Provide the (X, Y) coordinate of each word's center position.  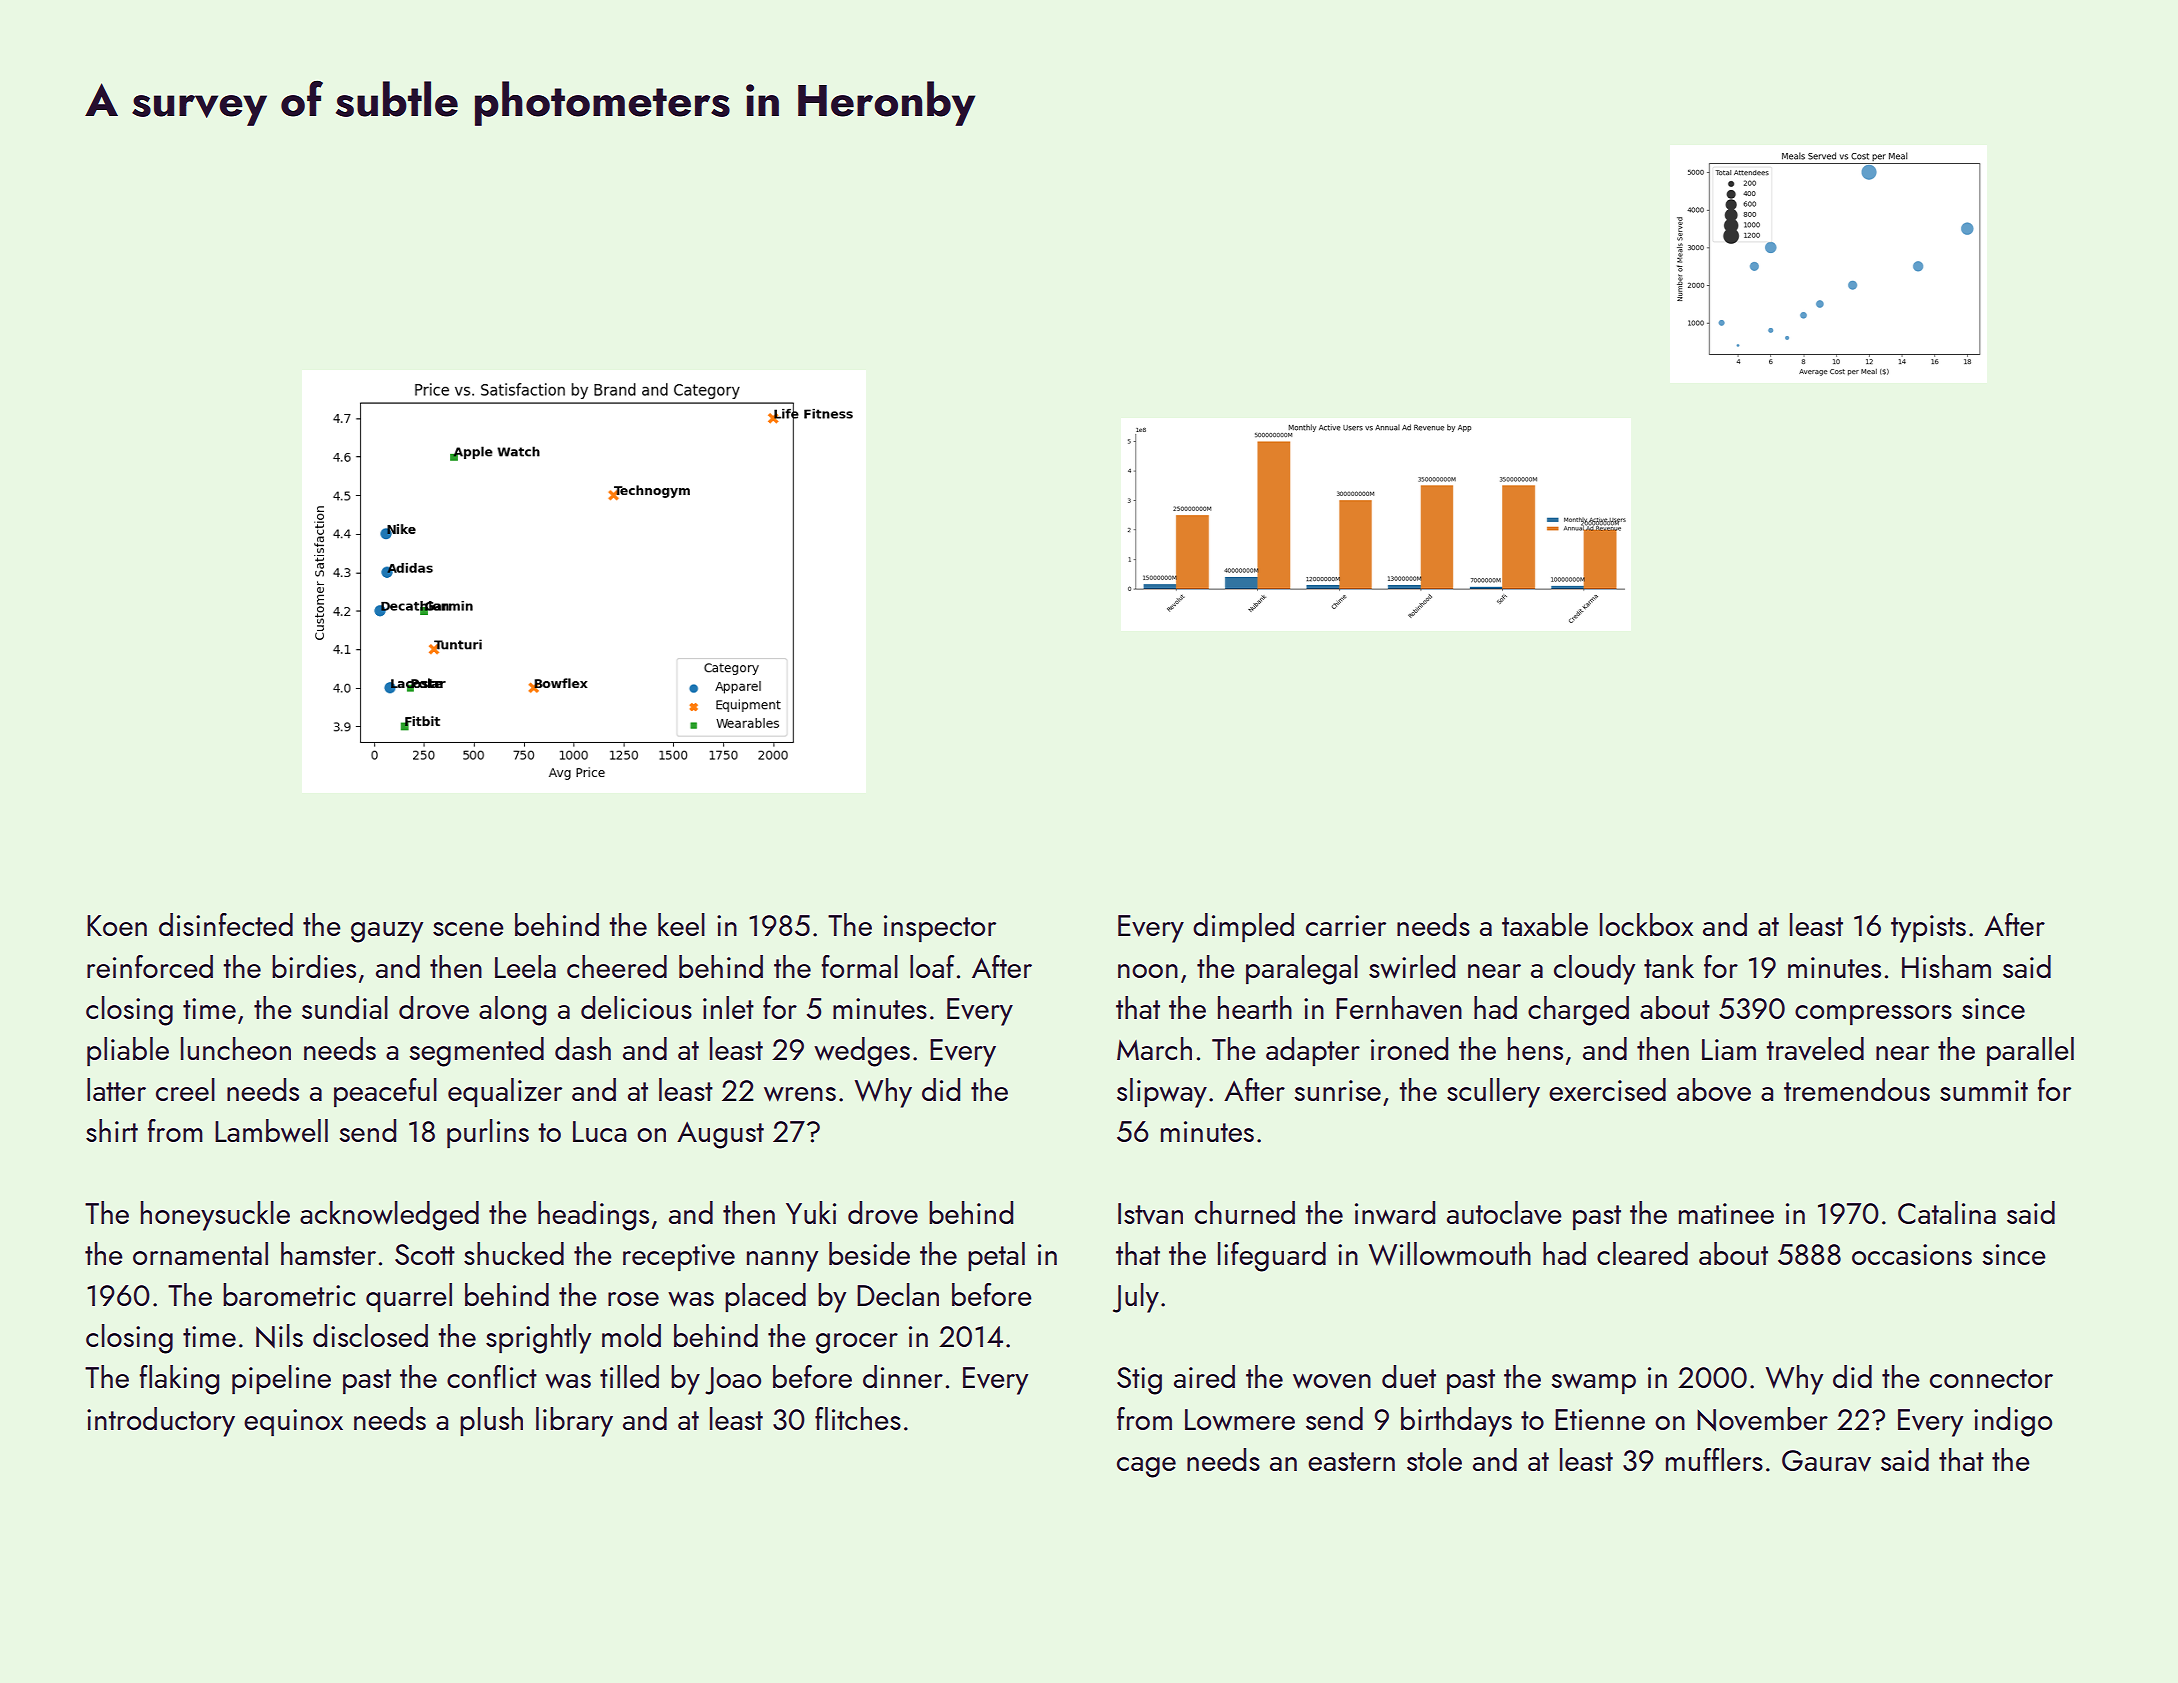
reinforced (150, 966)
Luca (599, 1131)
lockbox (1646, 924)
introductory (161, 1422)
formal (860, 966)
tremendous (1857, 1089)
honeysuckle (215, 1216)
